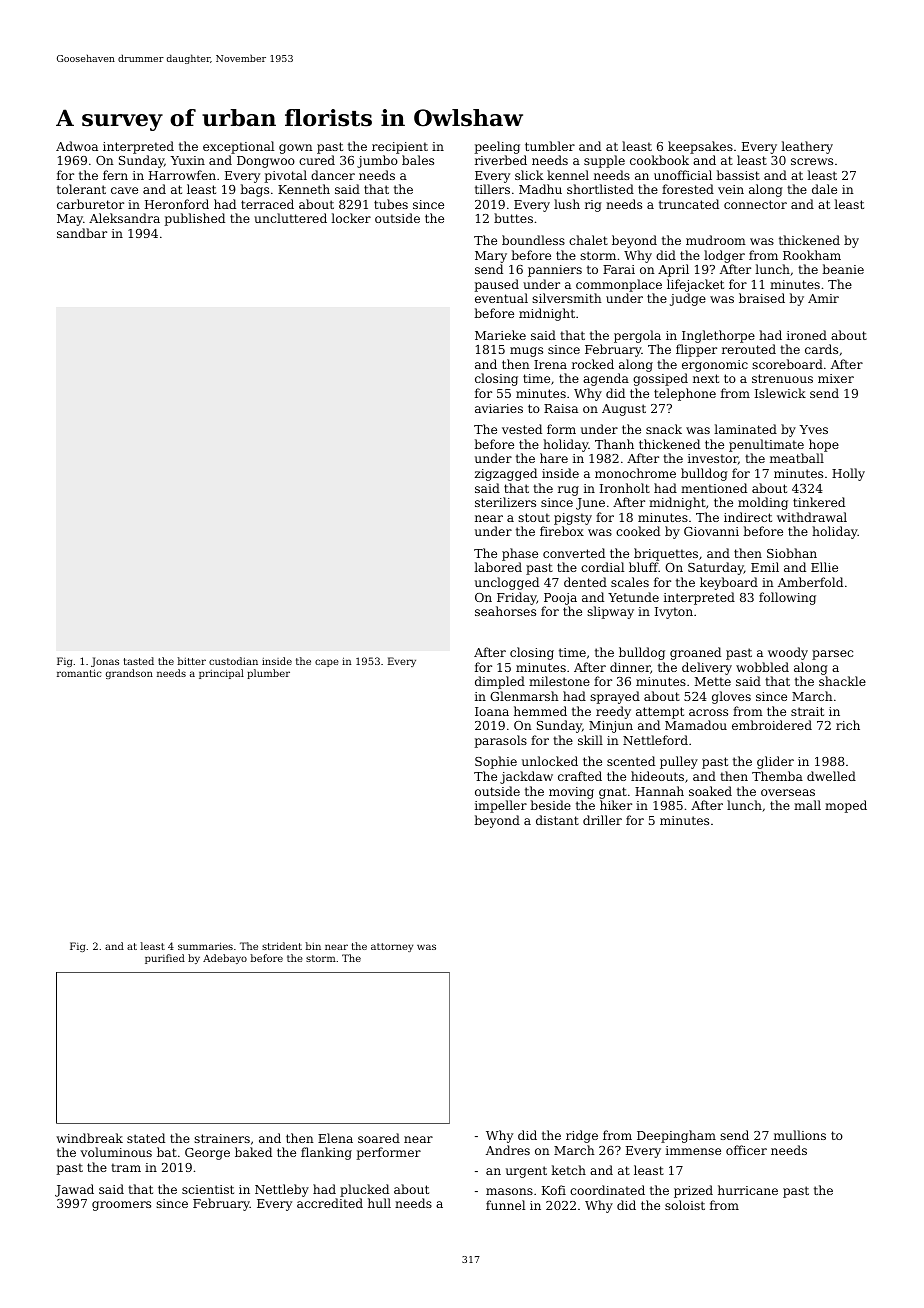  I want to click on moving, so click(571, 793).
